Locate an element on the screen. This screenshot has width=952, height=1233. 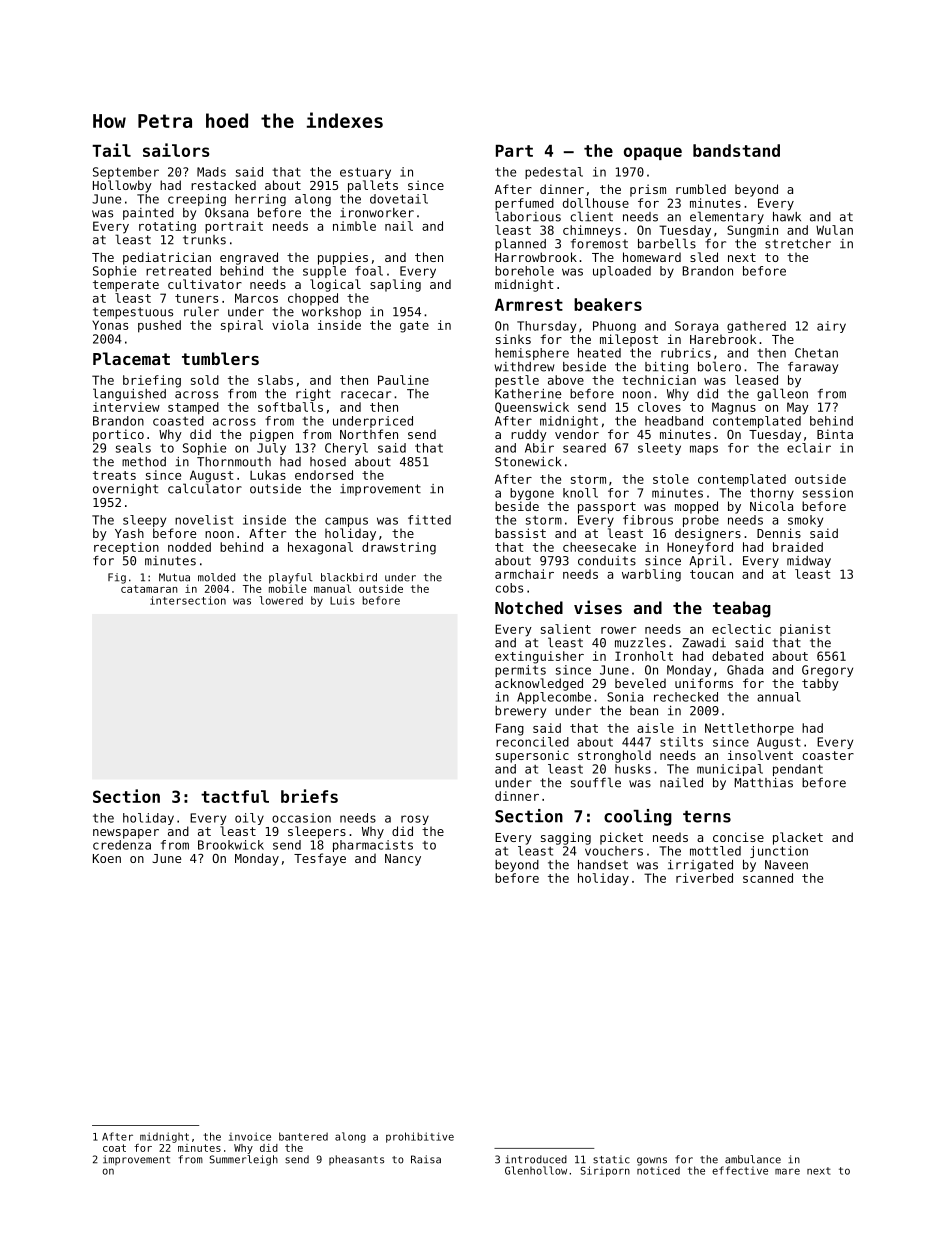
scanned is located at coordinates (768, 878).
